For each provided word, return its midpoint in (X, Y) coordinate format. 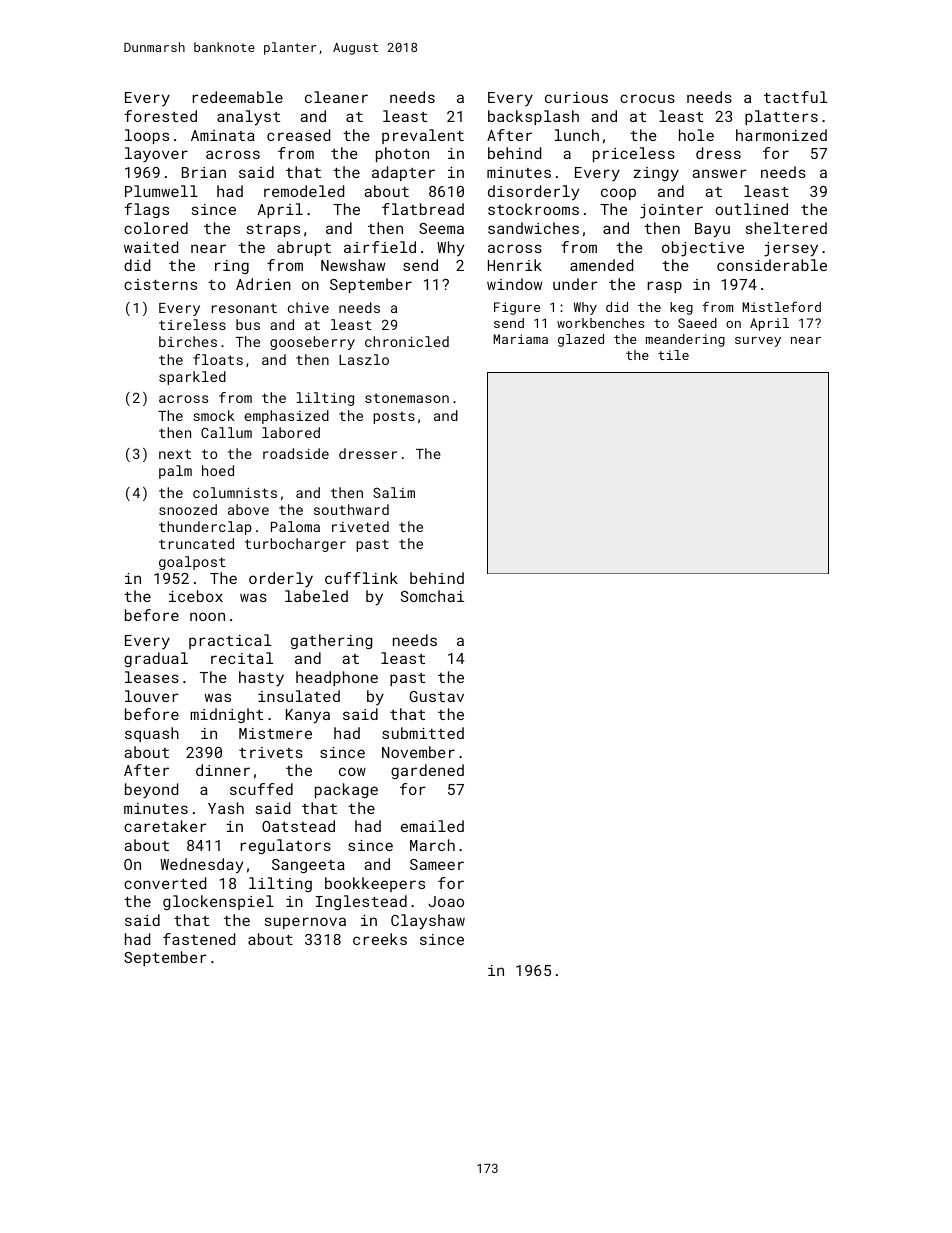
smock (214, 415)
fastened (199, 939)
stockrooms (533, 209)
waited (151, 247)
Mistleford (781, 306)
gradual (156, 659)
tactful (795, 97)
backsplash (533, 117)
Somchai (432, 596)
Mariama (520, 339)
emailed (432, 826)
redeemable (238, 97)
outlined (751, 209)
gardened (427, 771)
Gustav (437, 696)
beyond (151, 791)
